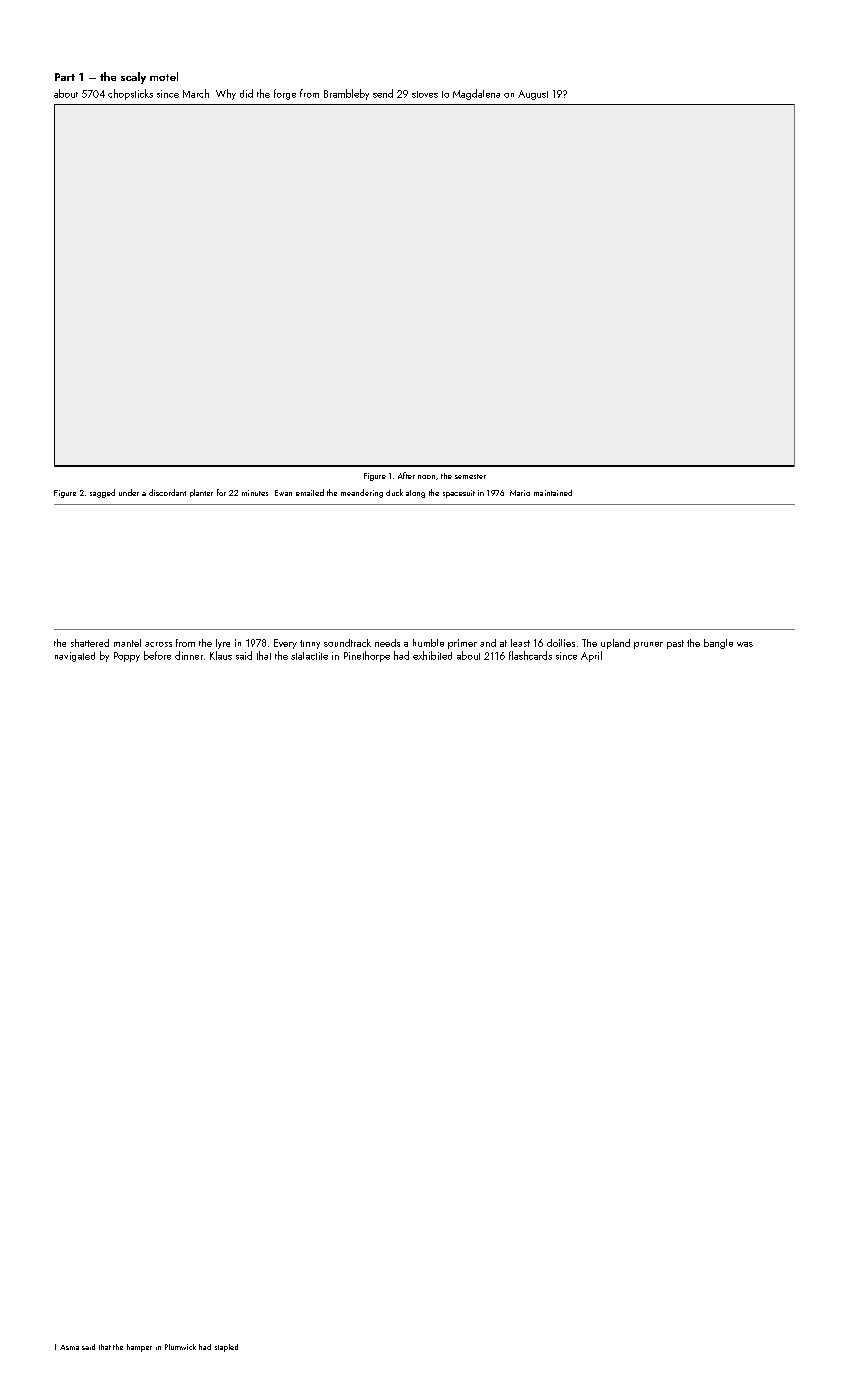 Image resolution: width=849 pixels, height=1400 pixels. Describe the element at coordinates (346, 94) in the screenshot. I see `Brambleby` at that location.
